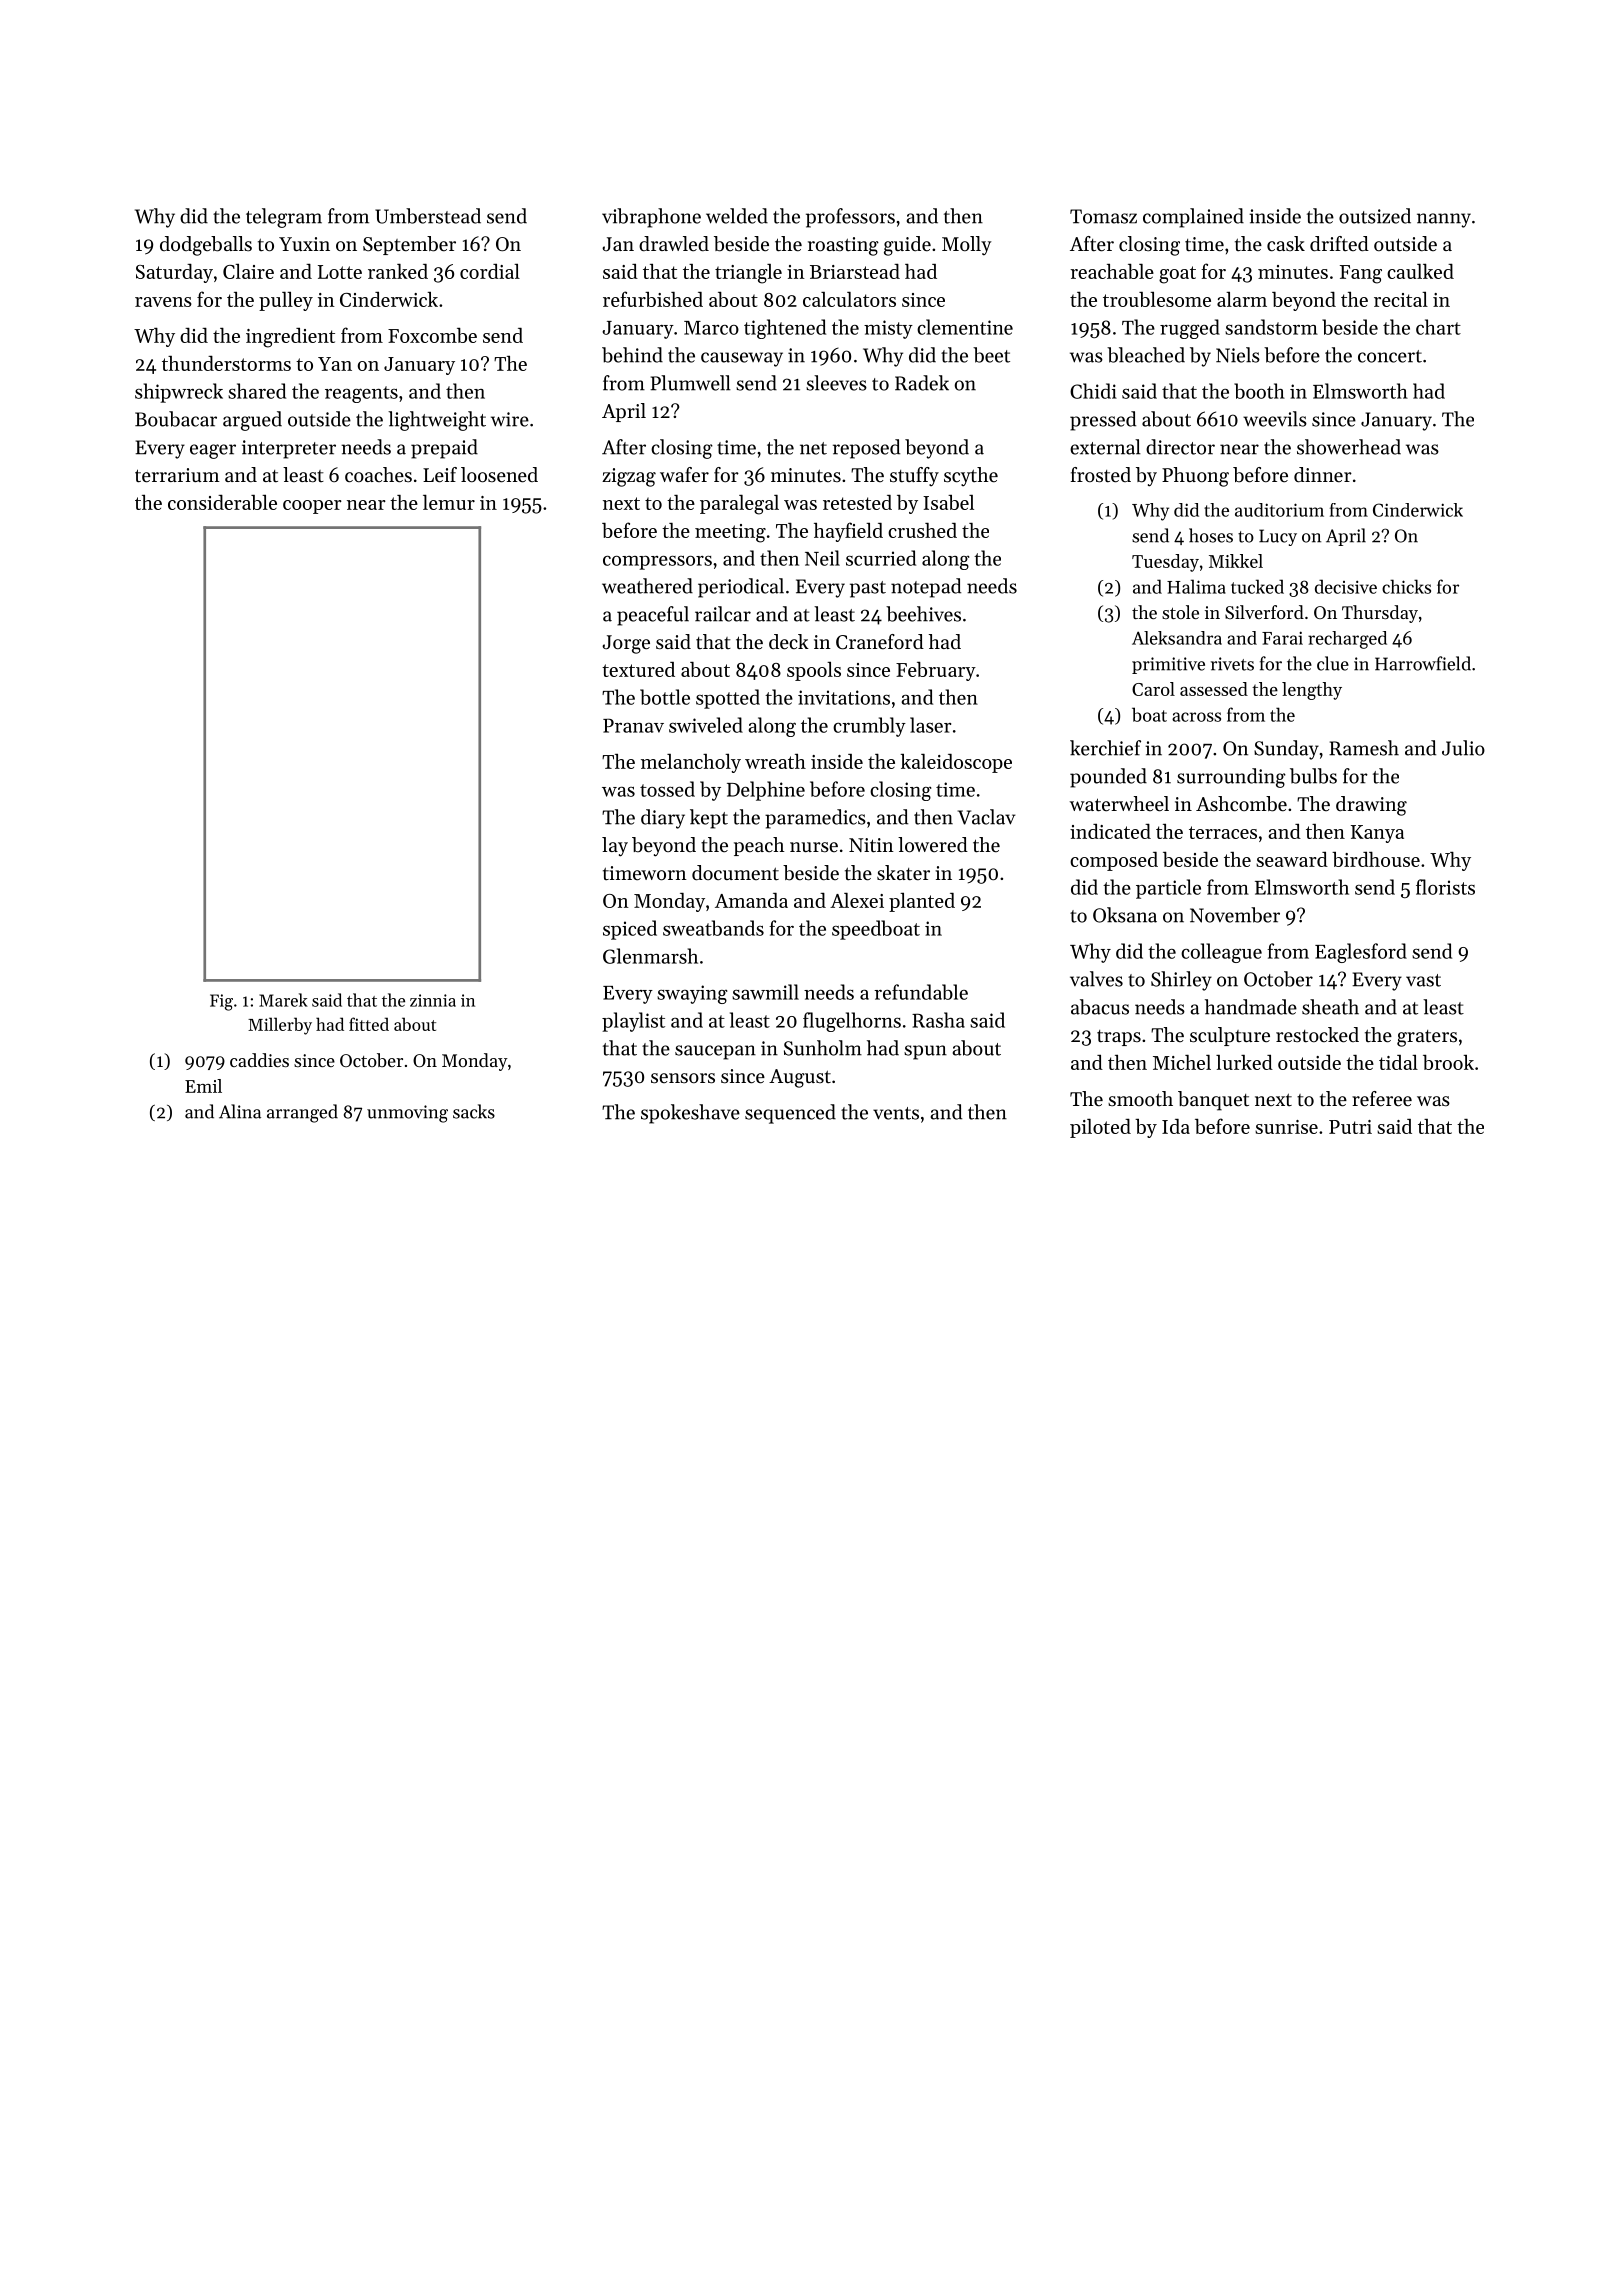 The height and width of the image is (2292, 1620). Describe the element at coordinates (1103, 216) in the image. I see `Tomasz` at that location.
